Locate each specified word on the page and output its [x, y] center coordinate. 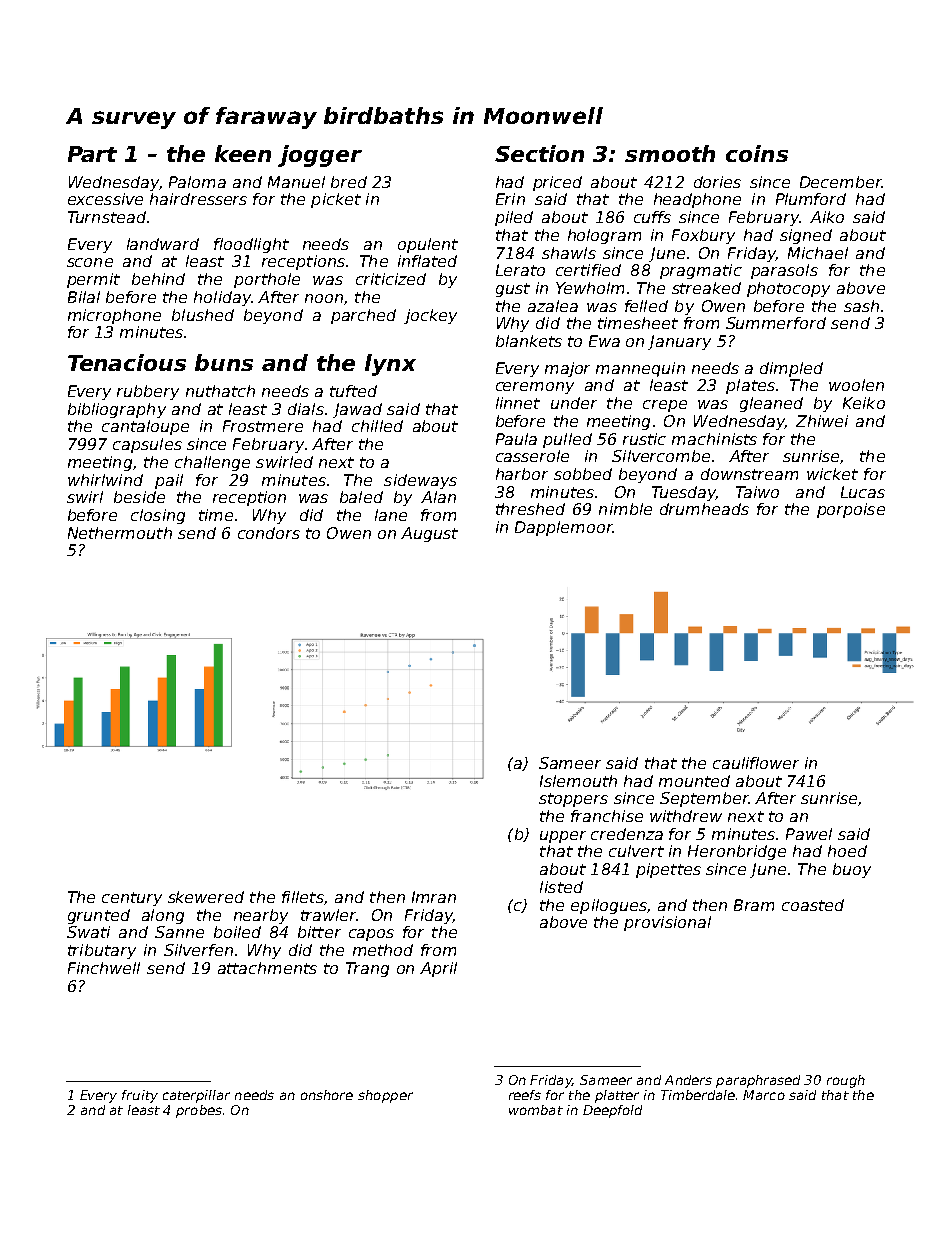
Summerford [776, 323]
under [574, 403]
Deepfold [612, 1111]
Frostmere [263, 426]
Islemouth [578, 781]
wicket [832, 474]
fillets [303, 897]
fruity [140, 1096]
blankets [529, 341]
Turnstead [107, 217]
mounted [694, 781]
